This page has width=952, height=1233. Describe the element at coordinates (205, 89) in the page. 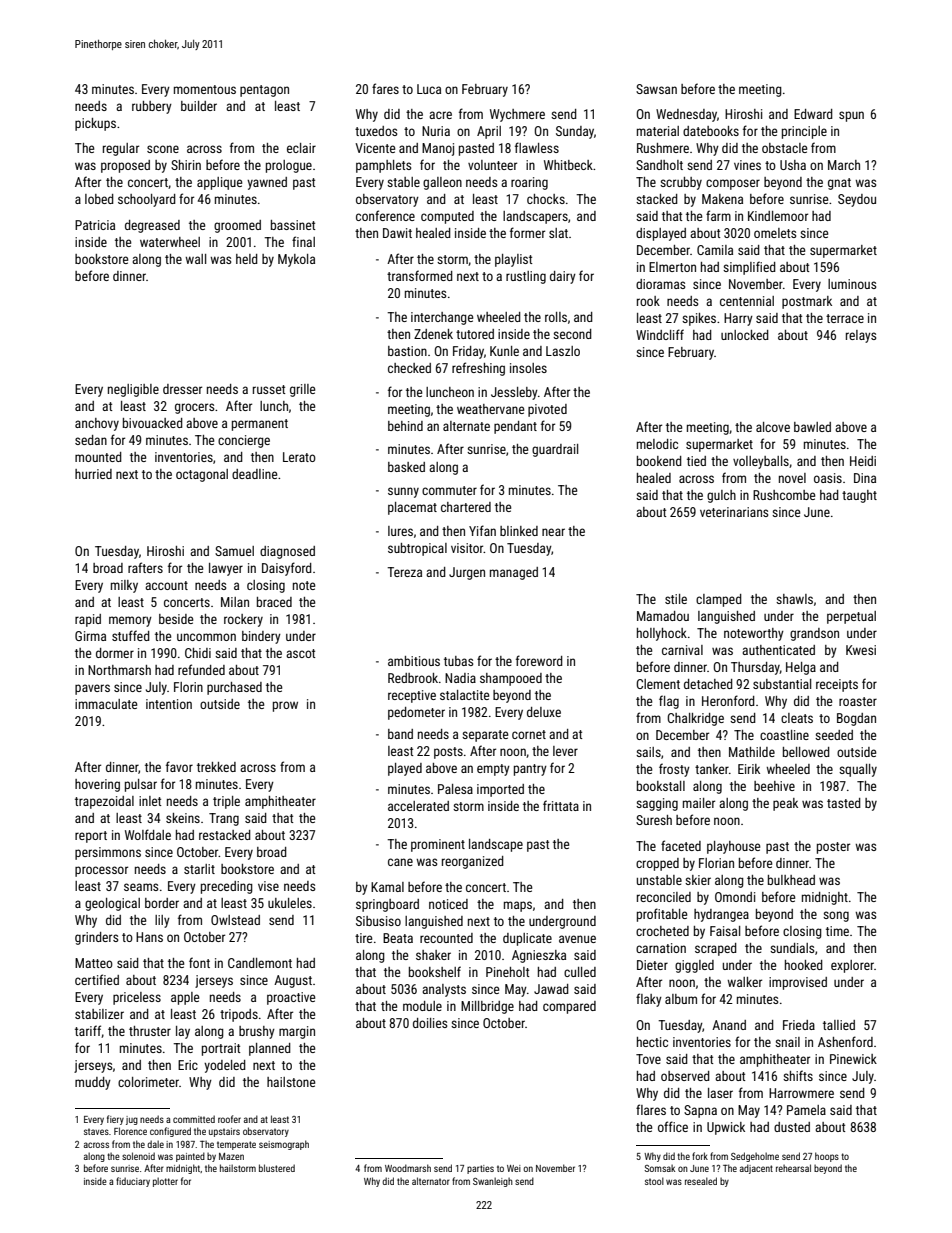

I see `momentous` at that location.
